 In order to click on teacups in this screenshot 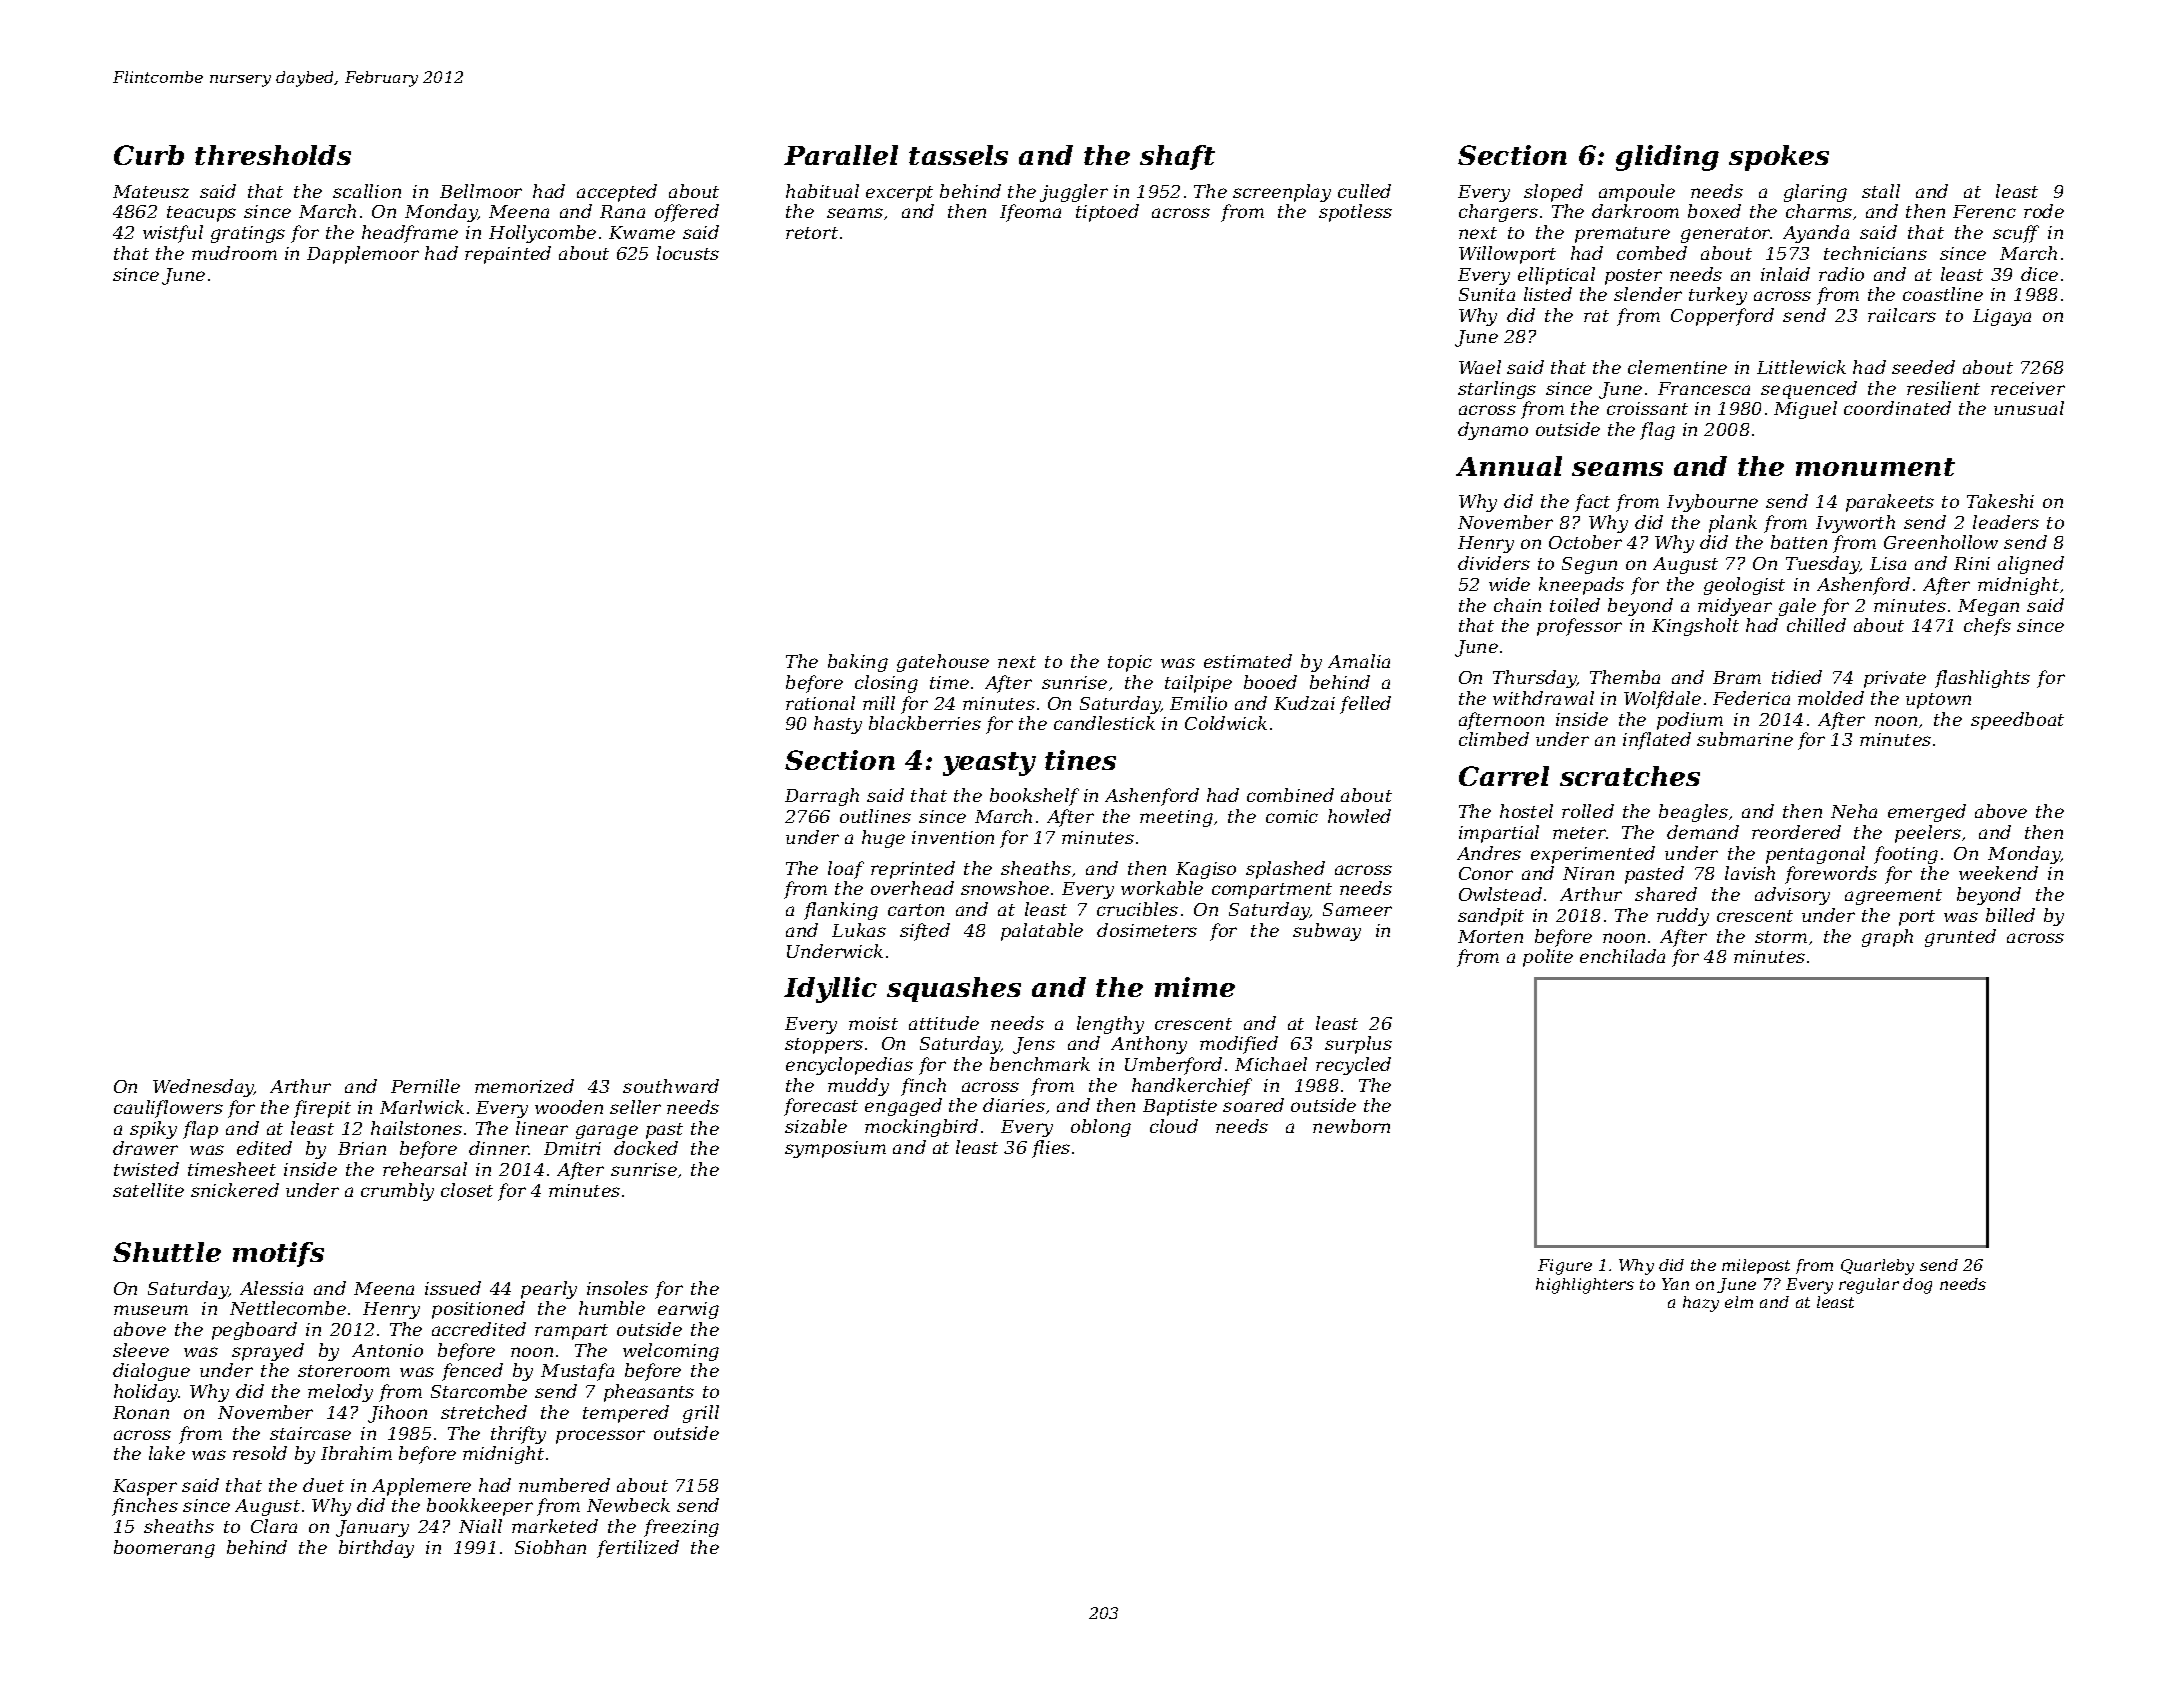, I will do `click(201, 214)`.
